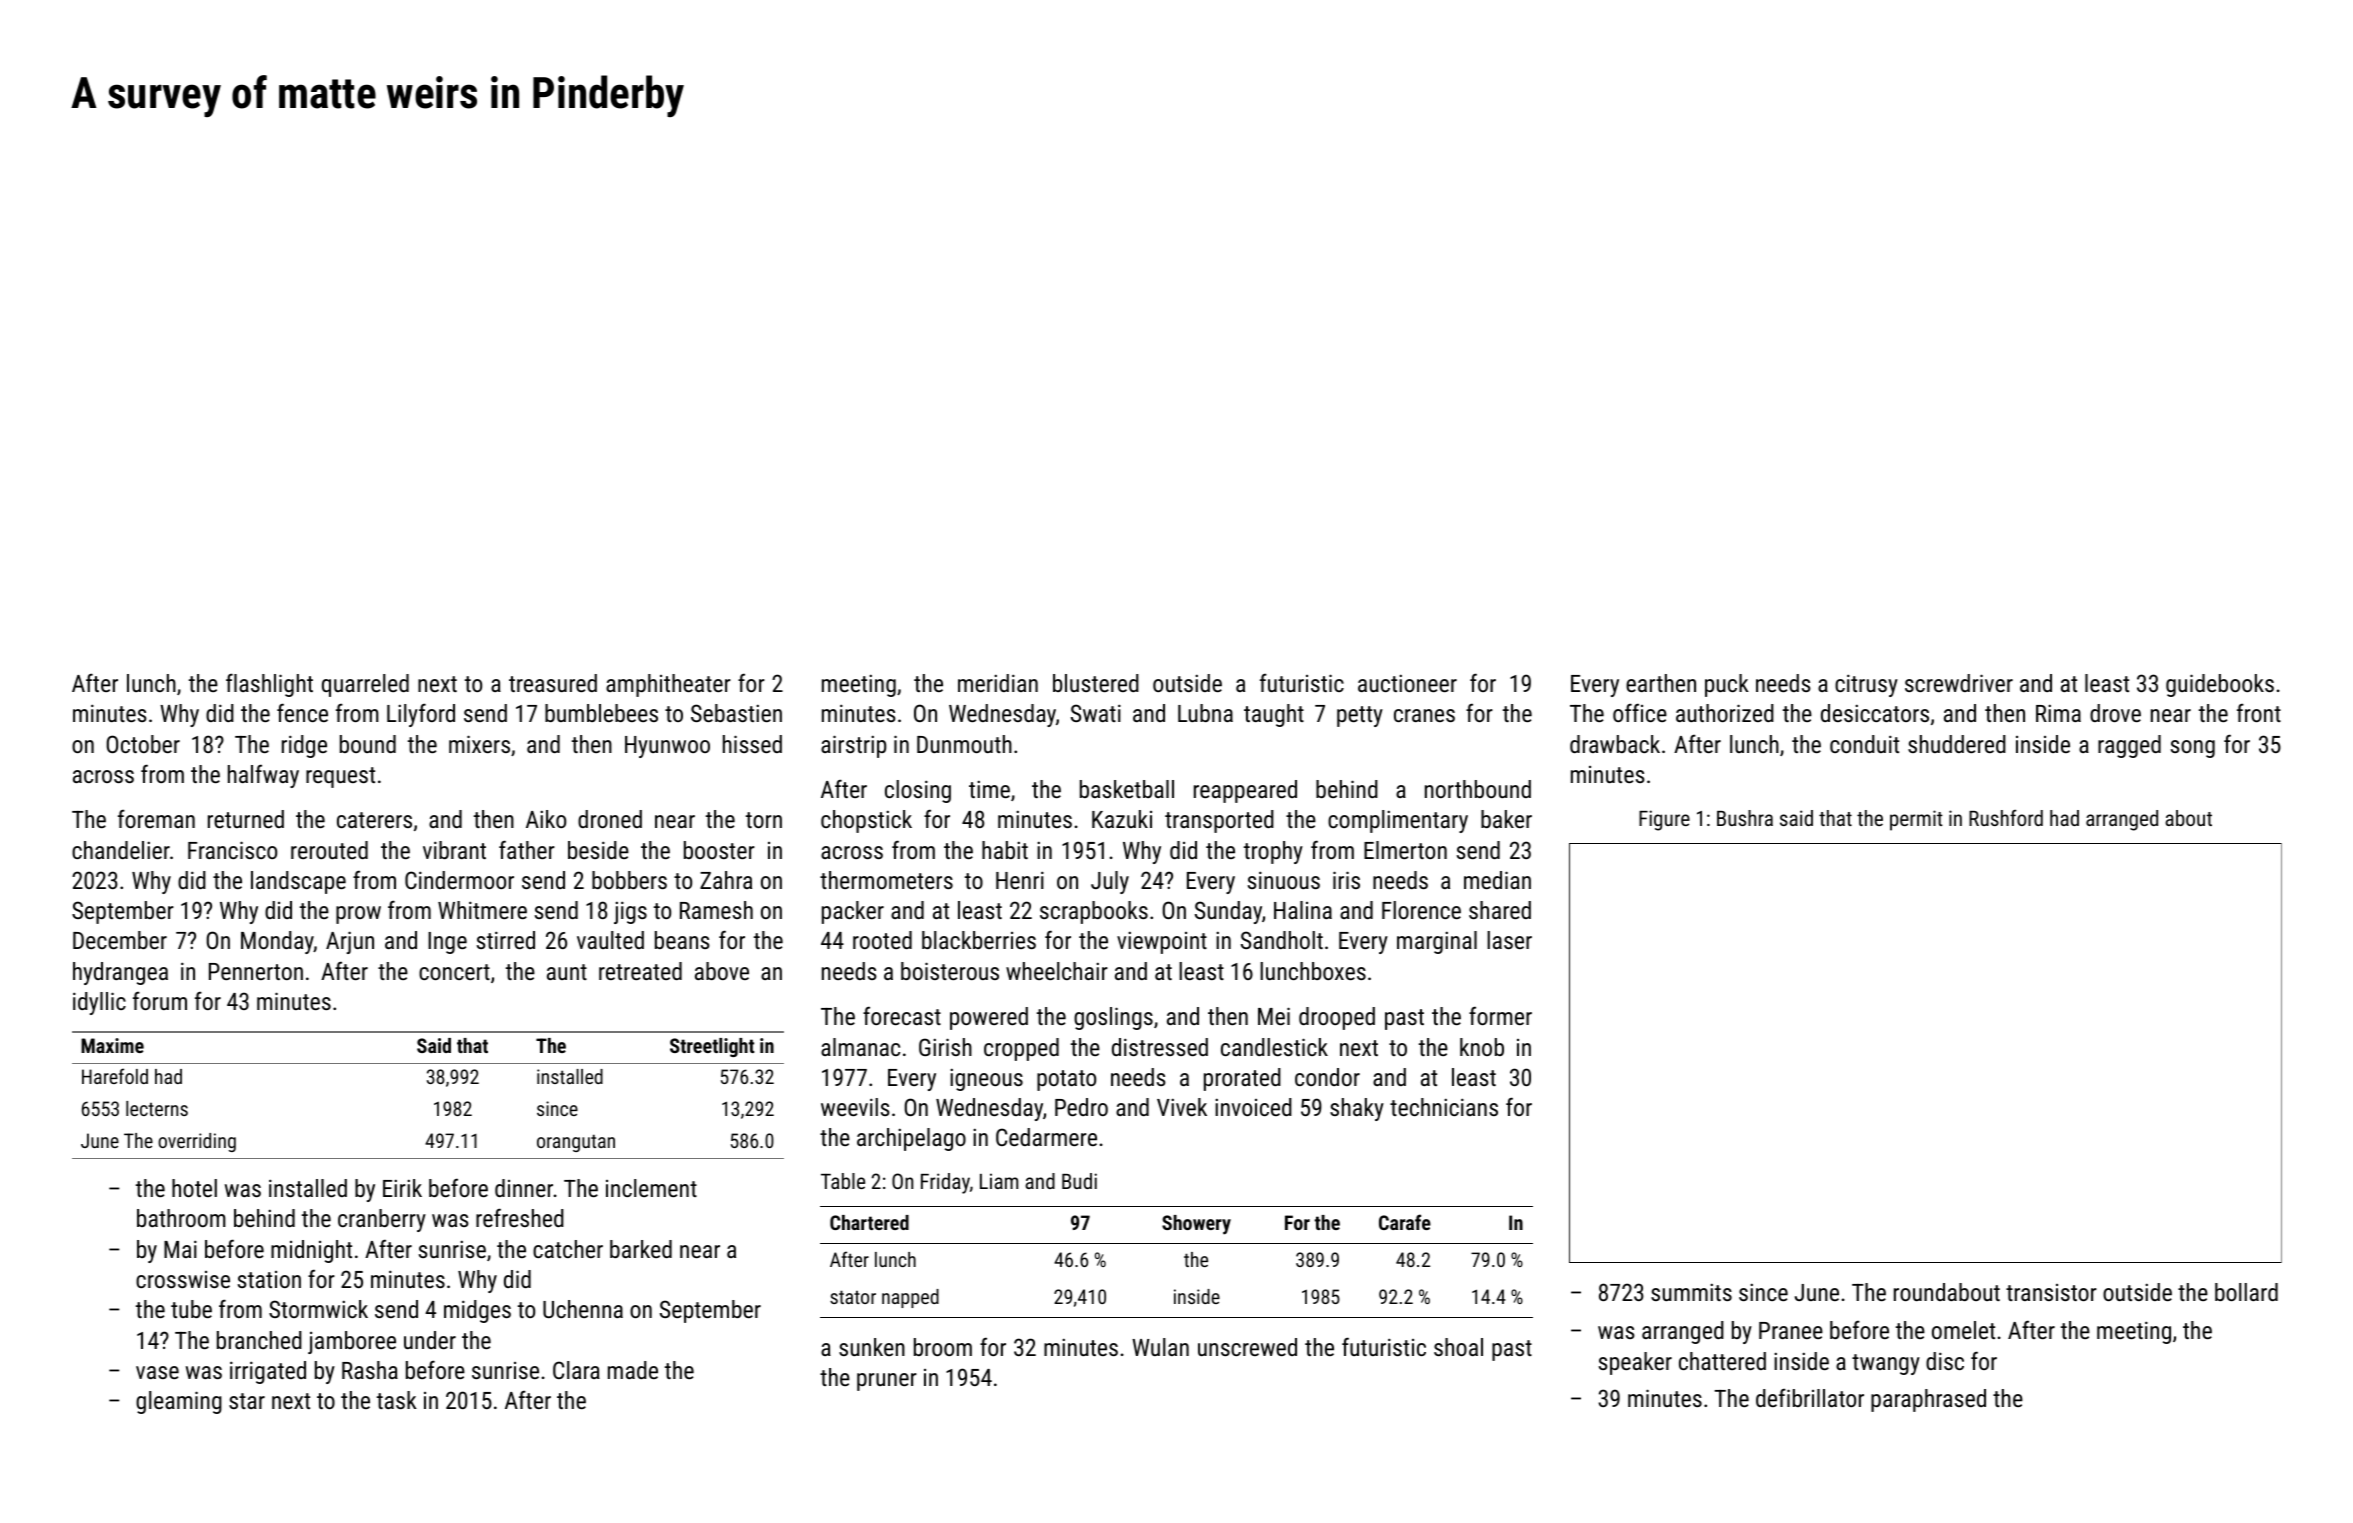  I want to click on orangutan, so click(576, 1143).
